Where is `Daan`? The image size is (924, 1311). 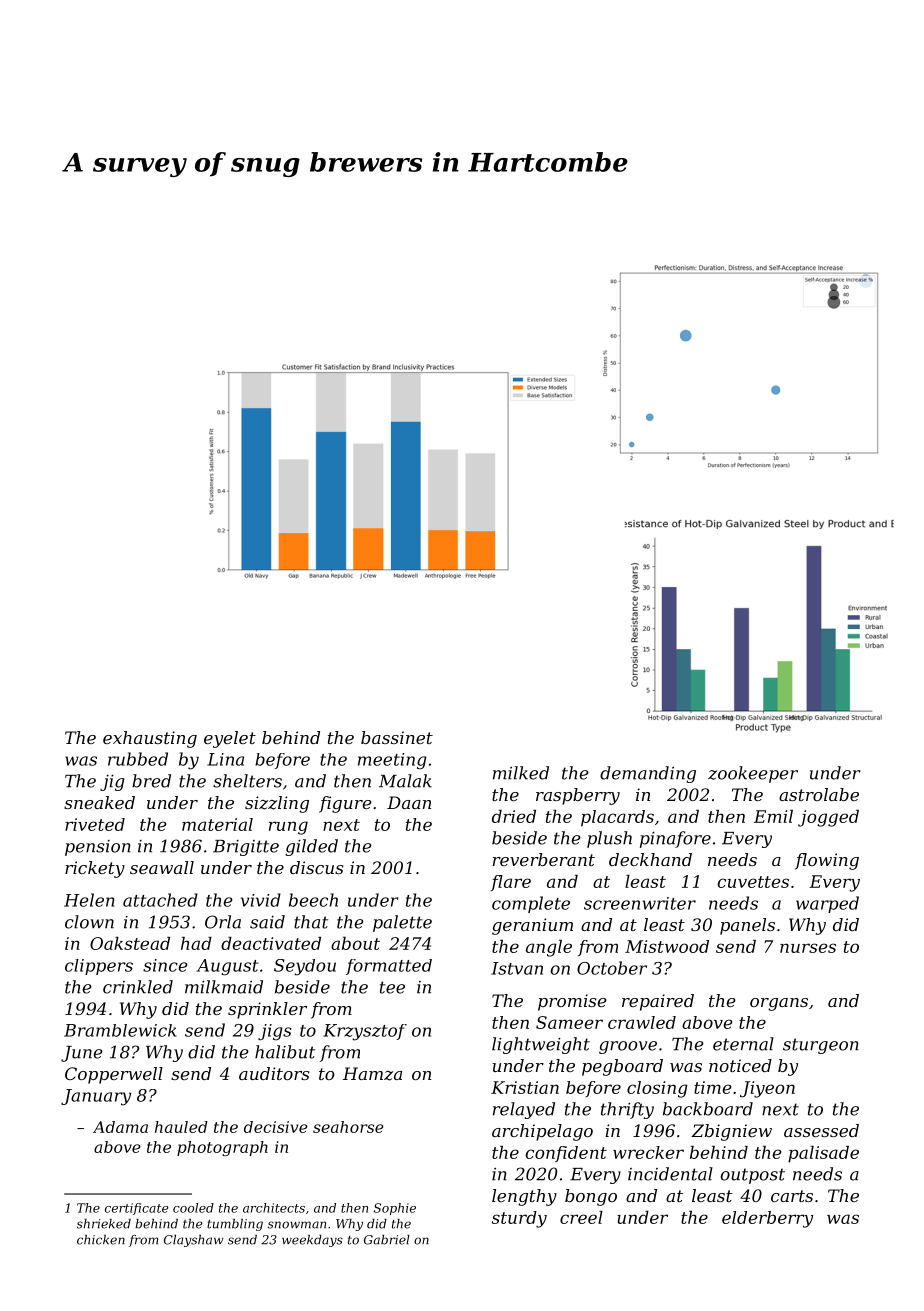 Daan is located at coordinates (409, 802).
